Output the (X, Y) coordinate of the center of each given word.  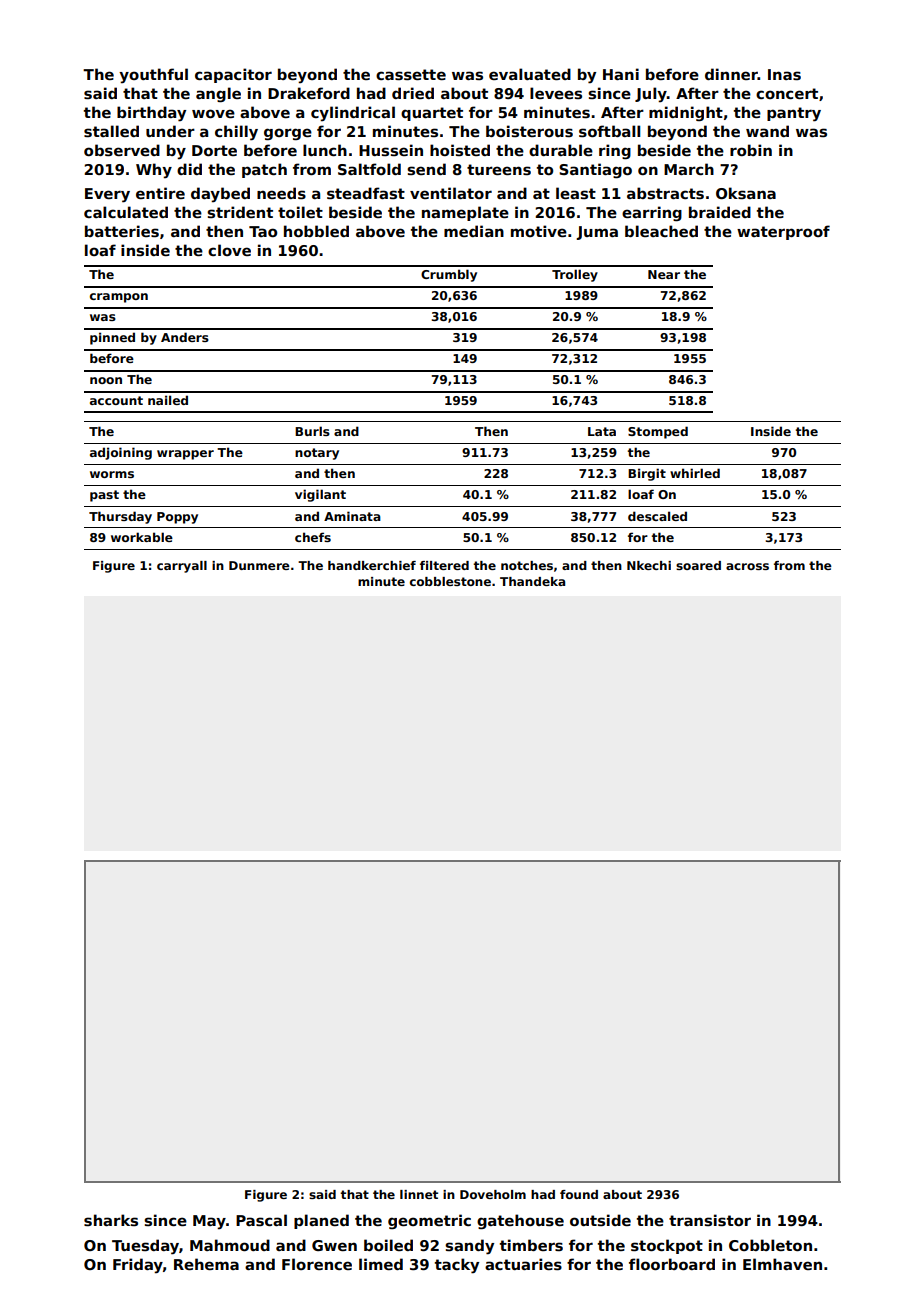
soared (698, 565)
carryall (182, 567)
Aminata (352, 516)
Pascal (261, 1220)
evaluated (530, 74)
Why (154, 171)
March (689, 169)
